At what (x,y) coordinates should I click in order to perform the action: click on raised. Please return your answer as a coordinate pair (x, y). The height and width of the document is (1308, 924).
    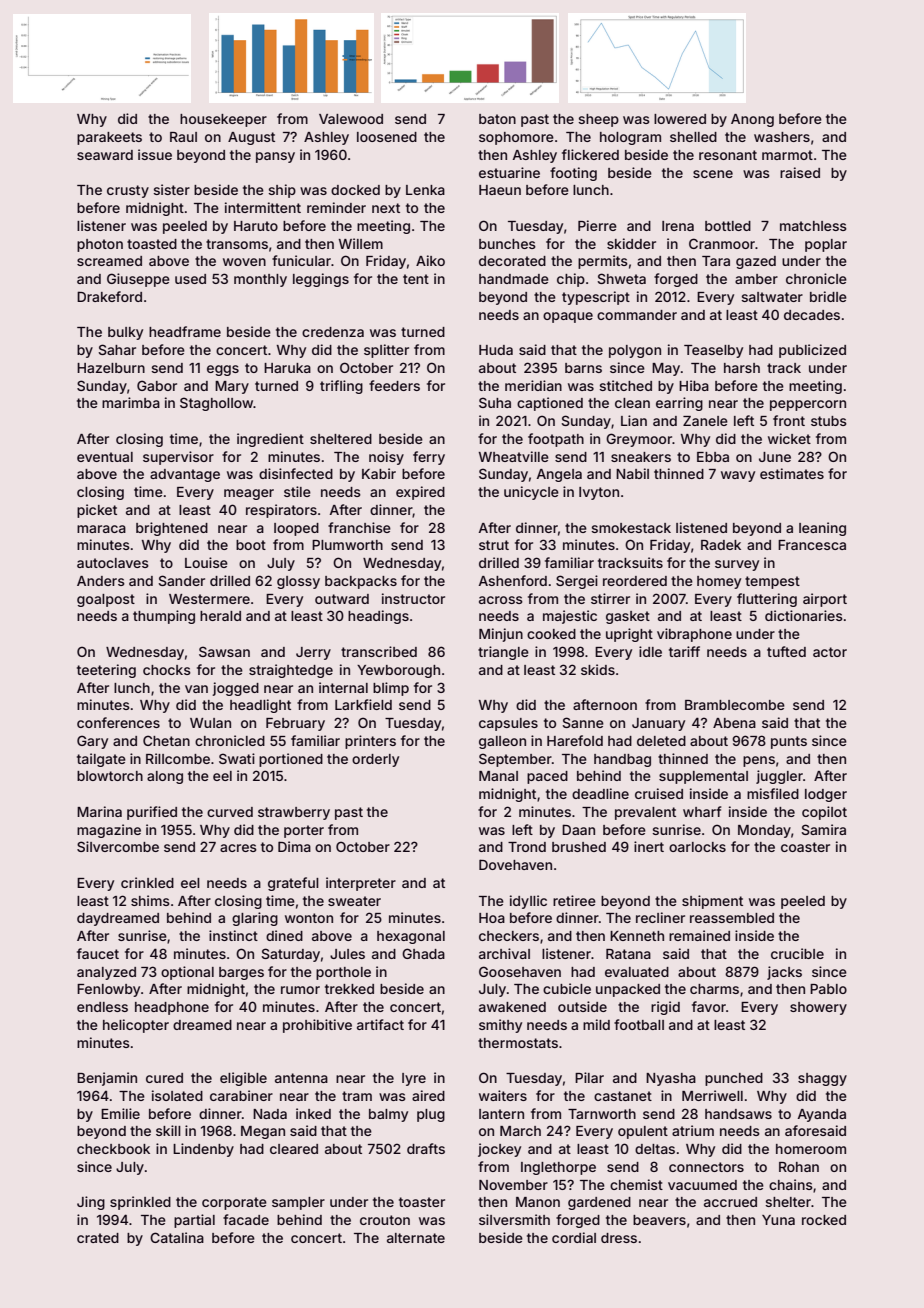
    Looking at the image, I should click on (800, 172).
